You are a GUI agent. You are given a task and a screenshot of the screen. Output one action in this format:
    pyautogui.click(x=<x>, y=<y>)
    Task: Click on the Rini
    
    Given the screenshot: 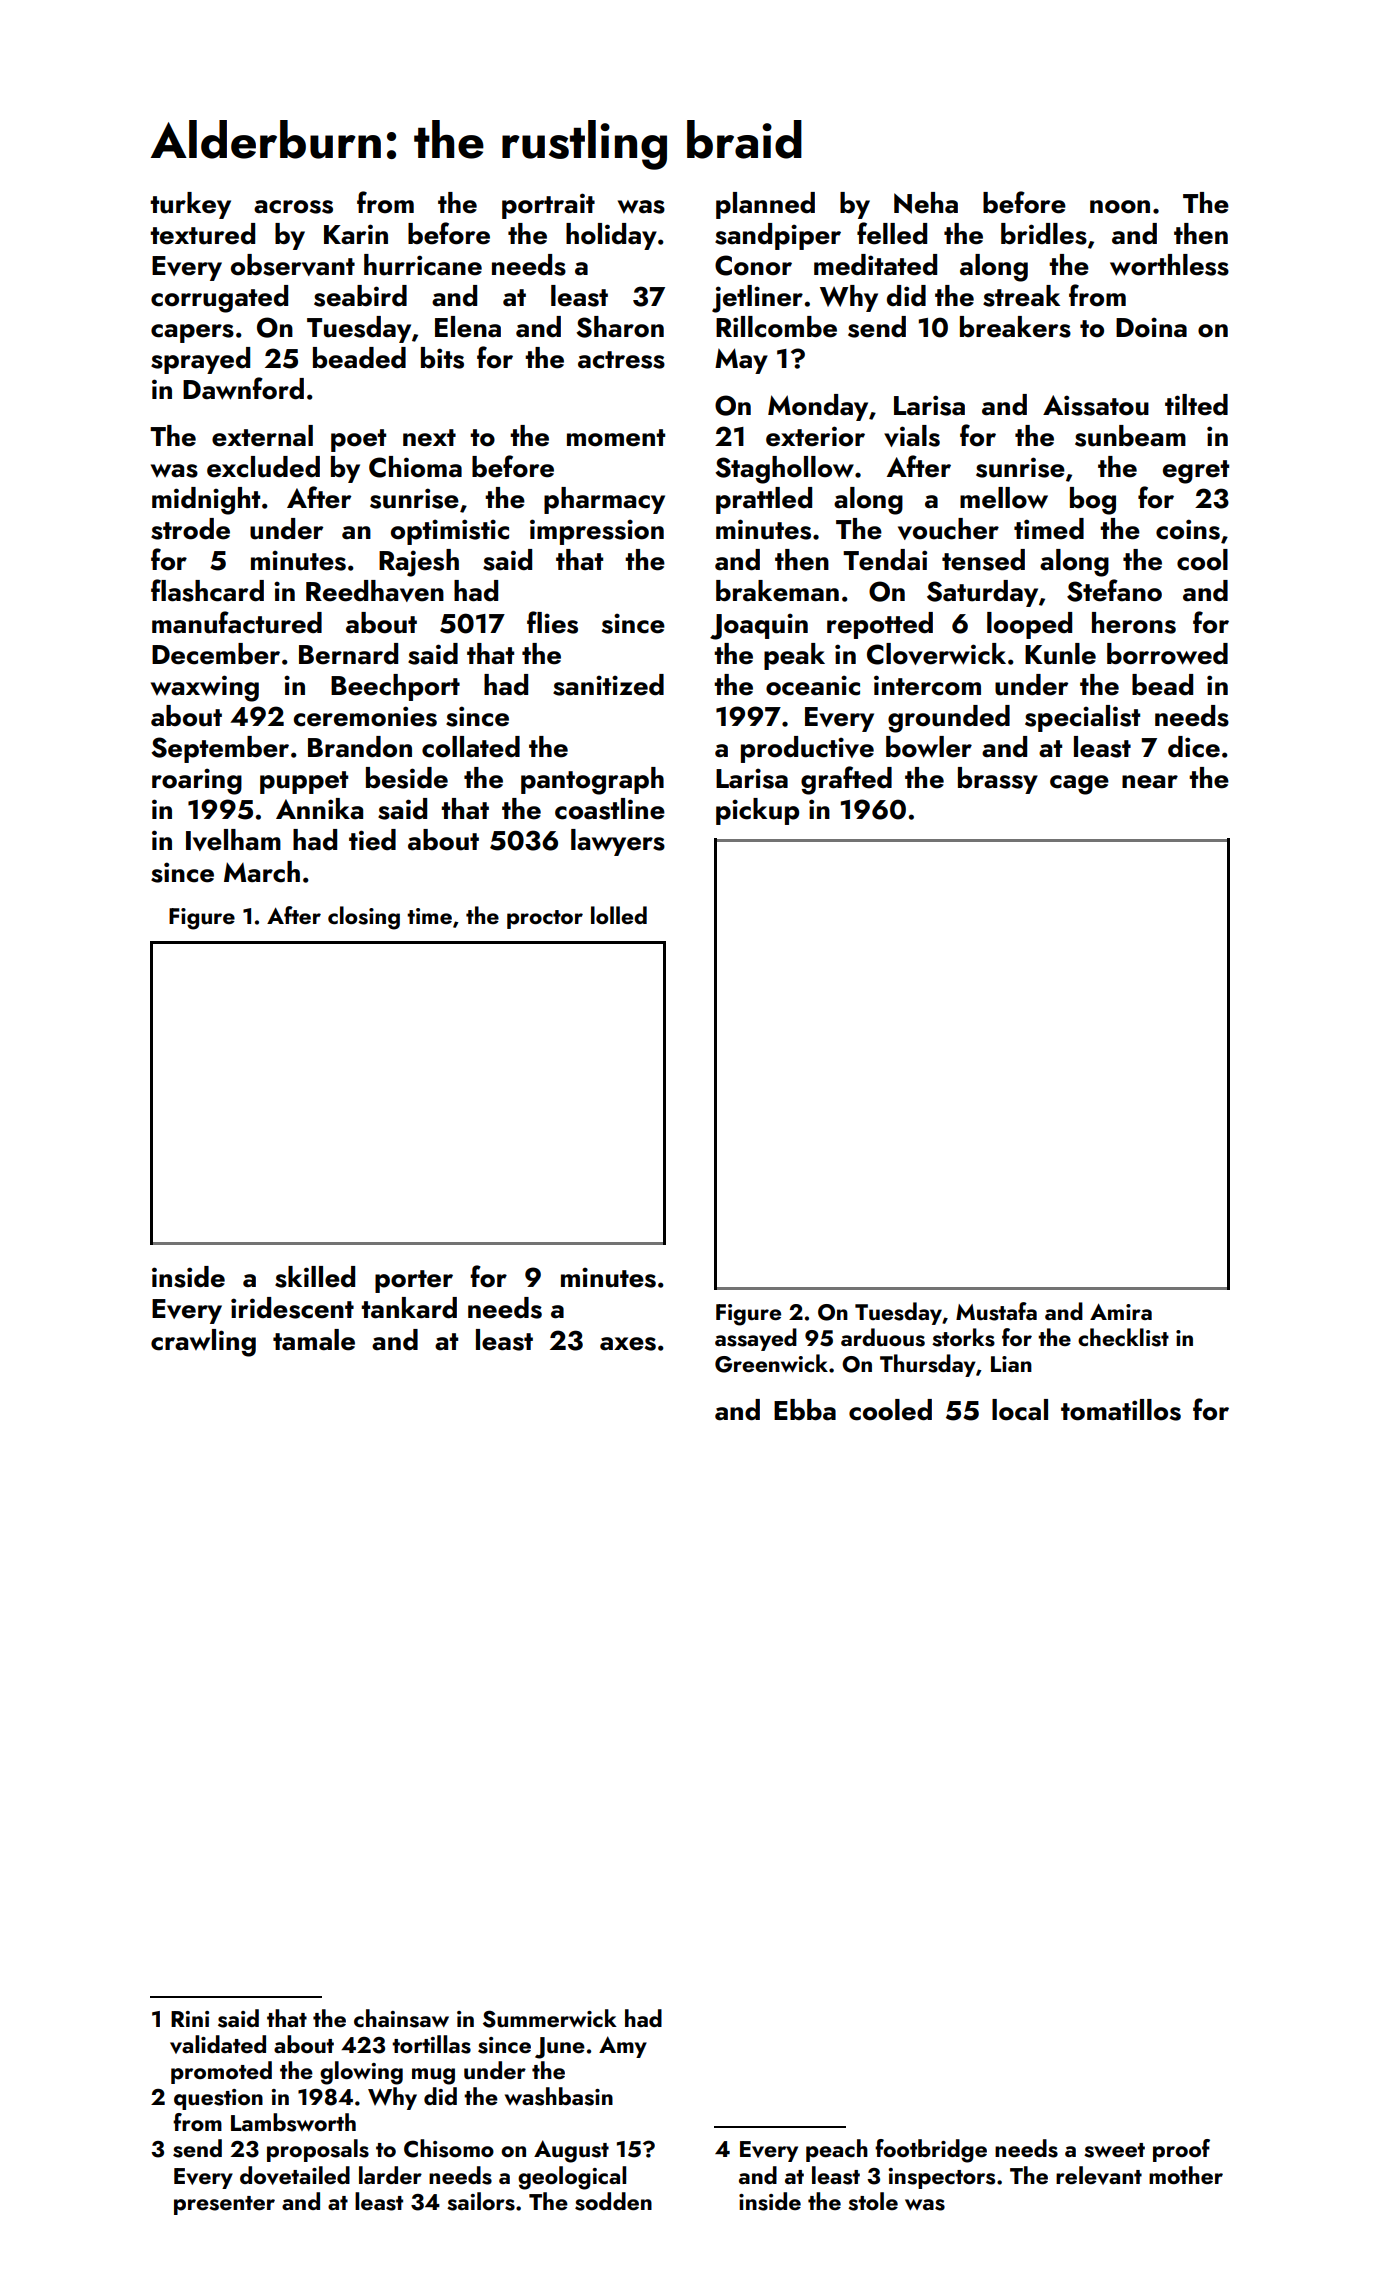 What is the action you would take?
    pyautogui.click(x=190, y=2019)
